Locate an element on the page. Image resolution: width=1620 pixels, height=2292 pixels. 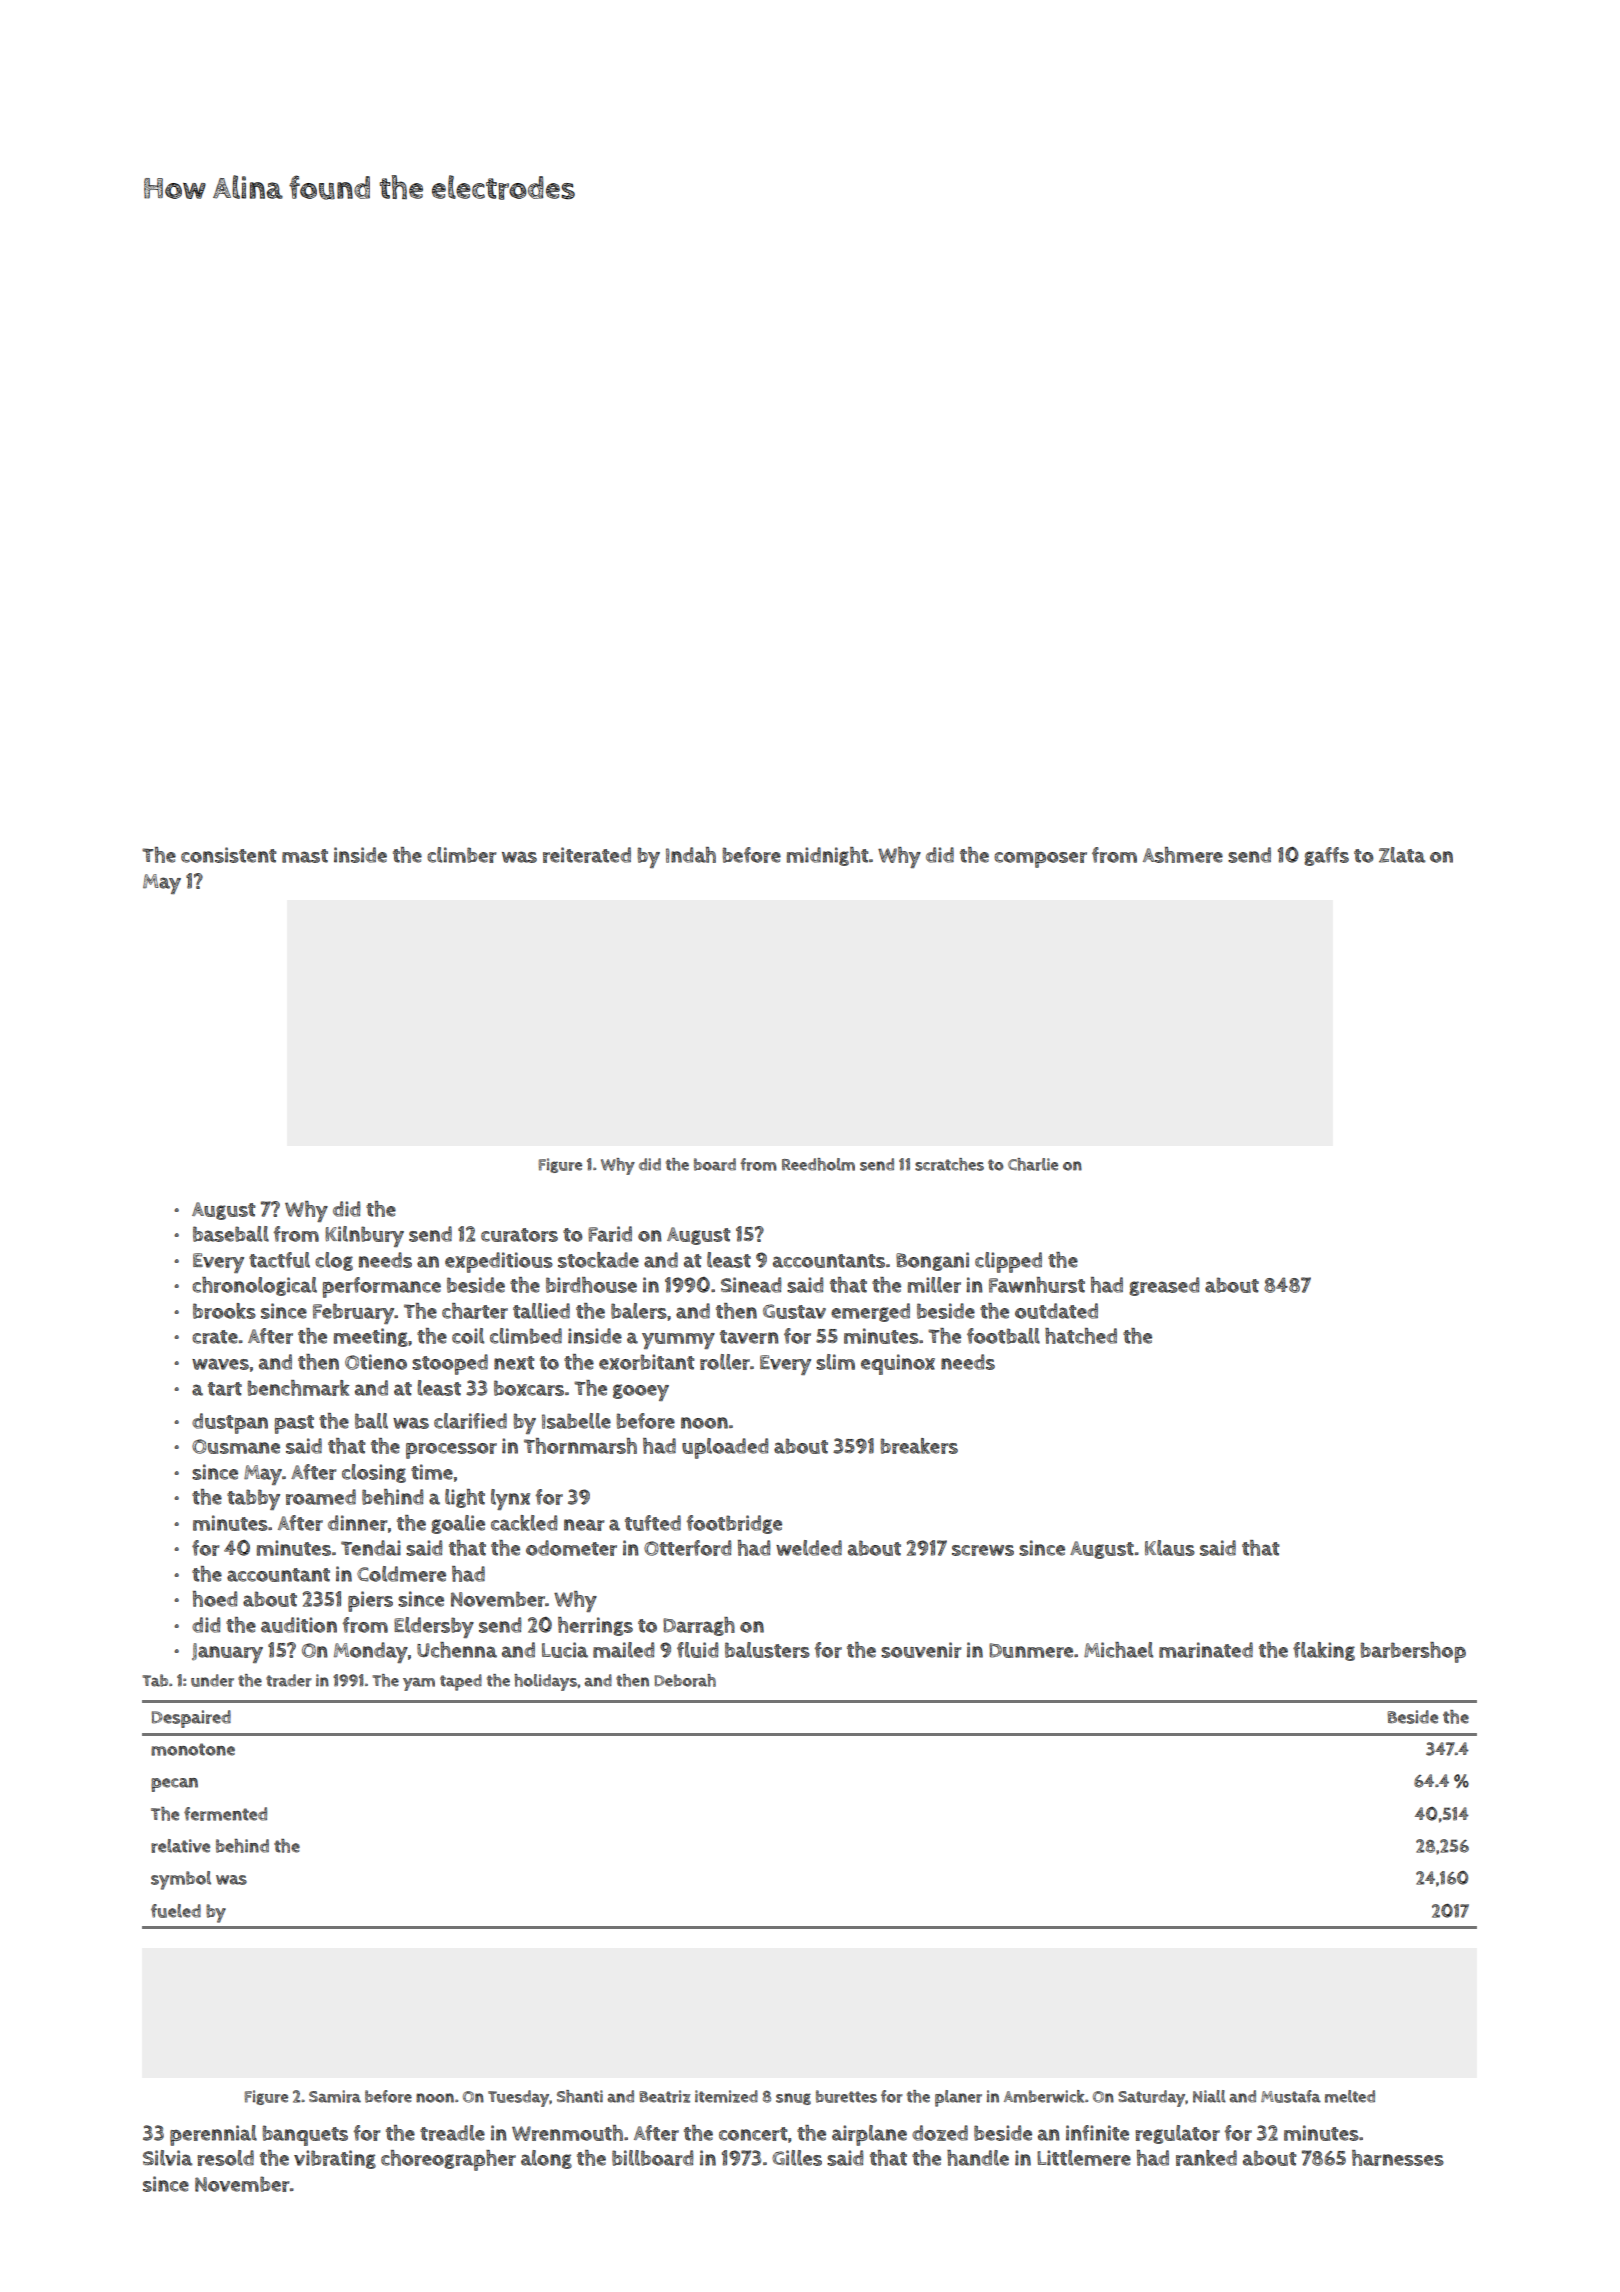
choreographer is located at coordinates (448, 2160).
